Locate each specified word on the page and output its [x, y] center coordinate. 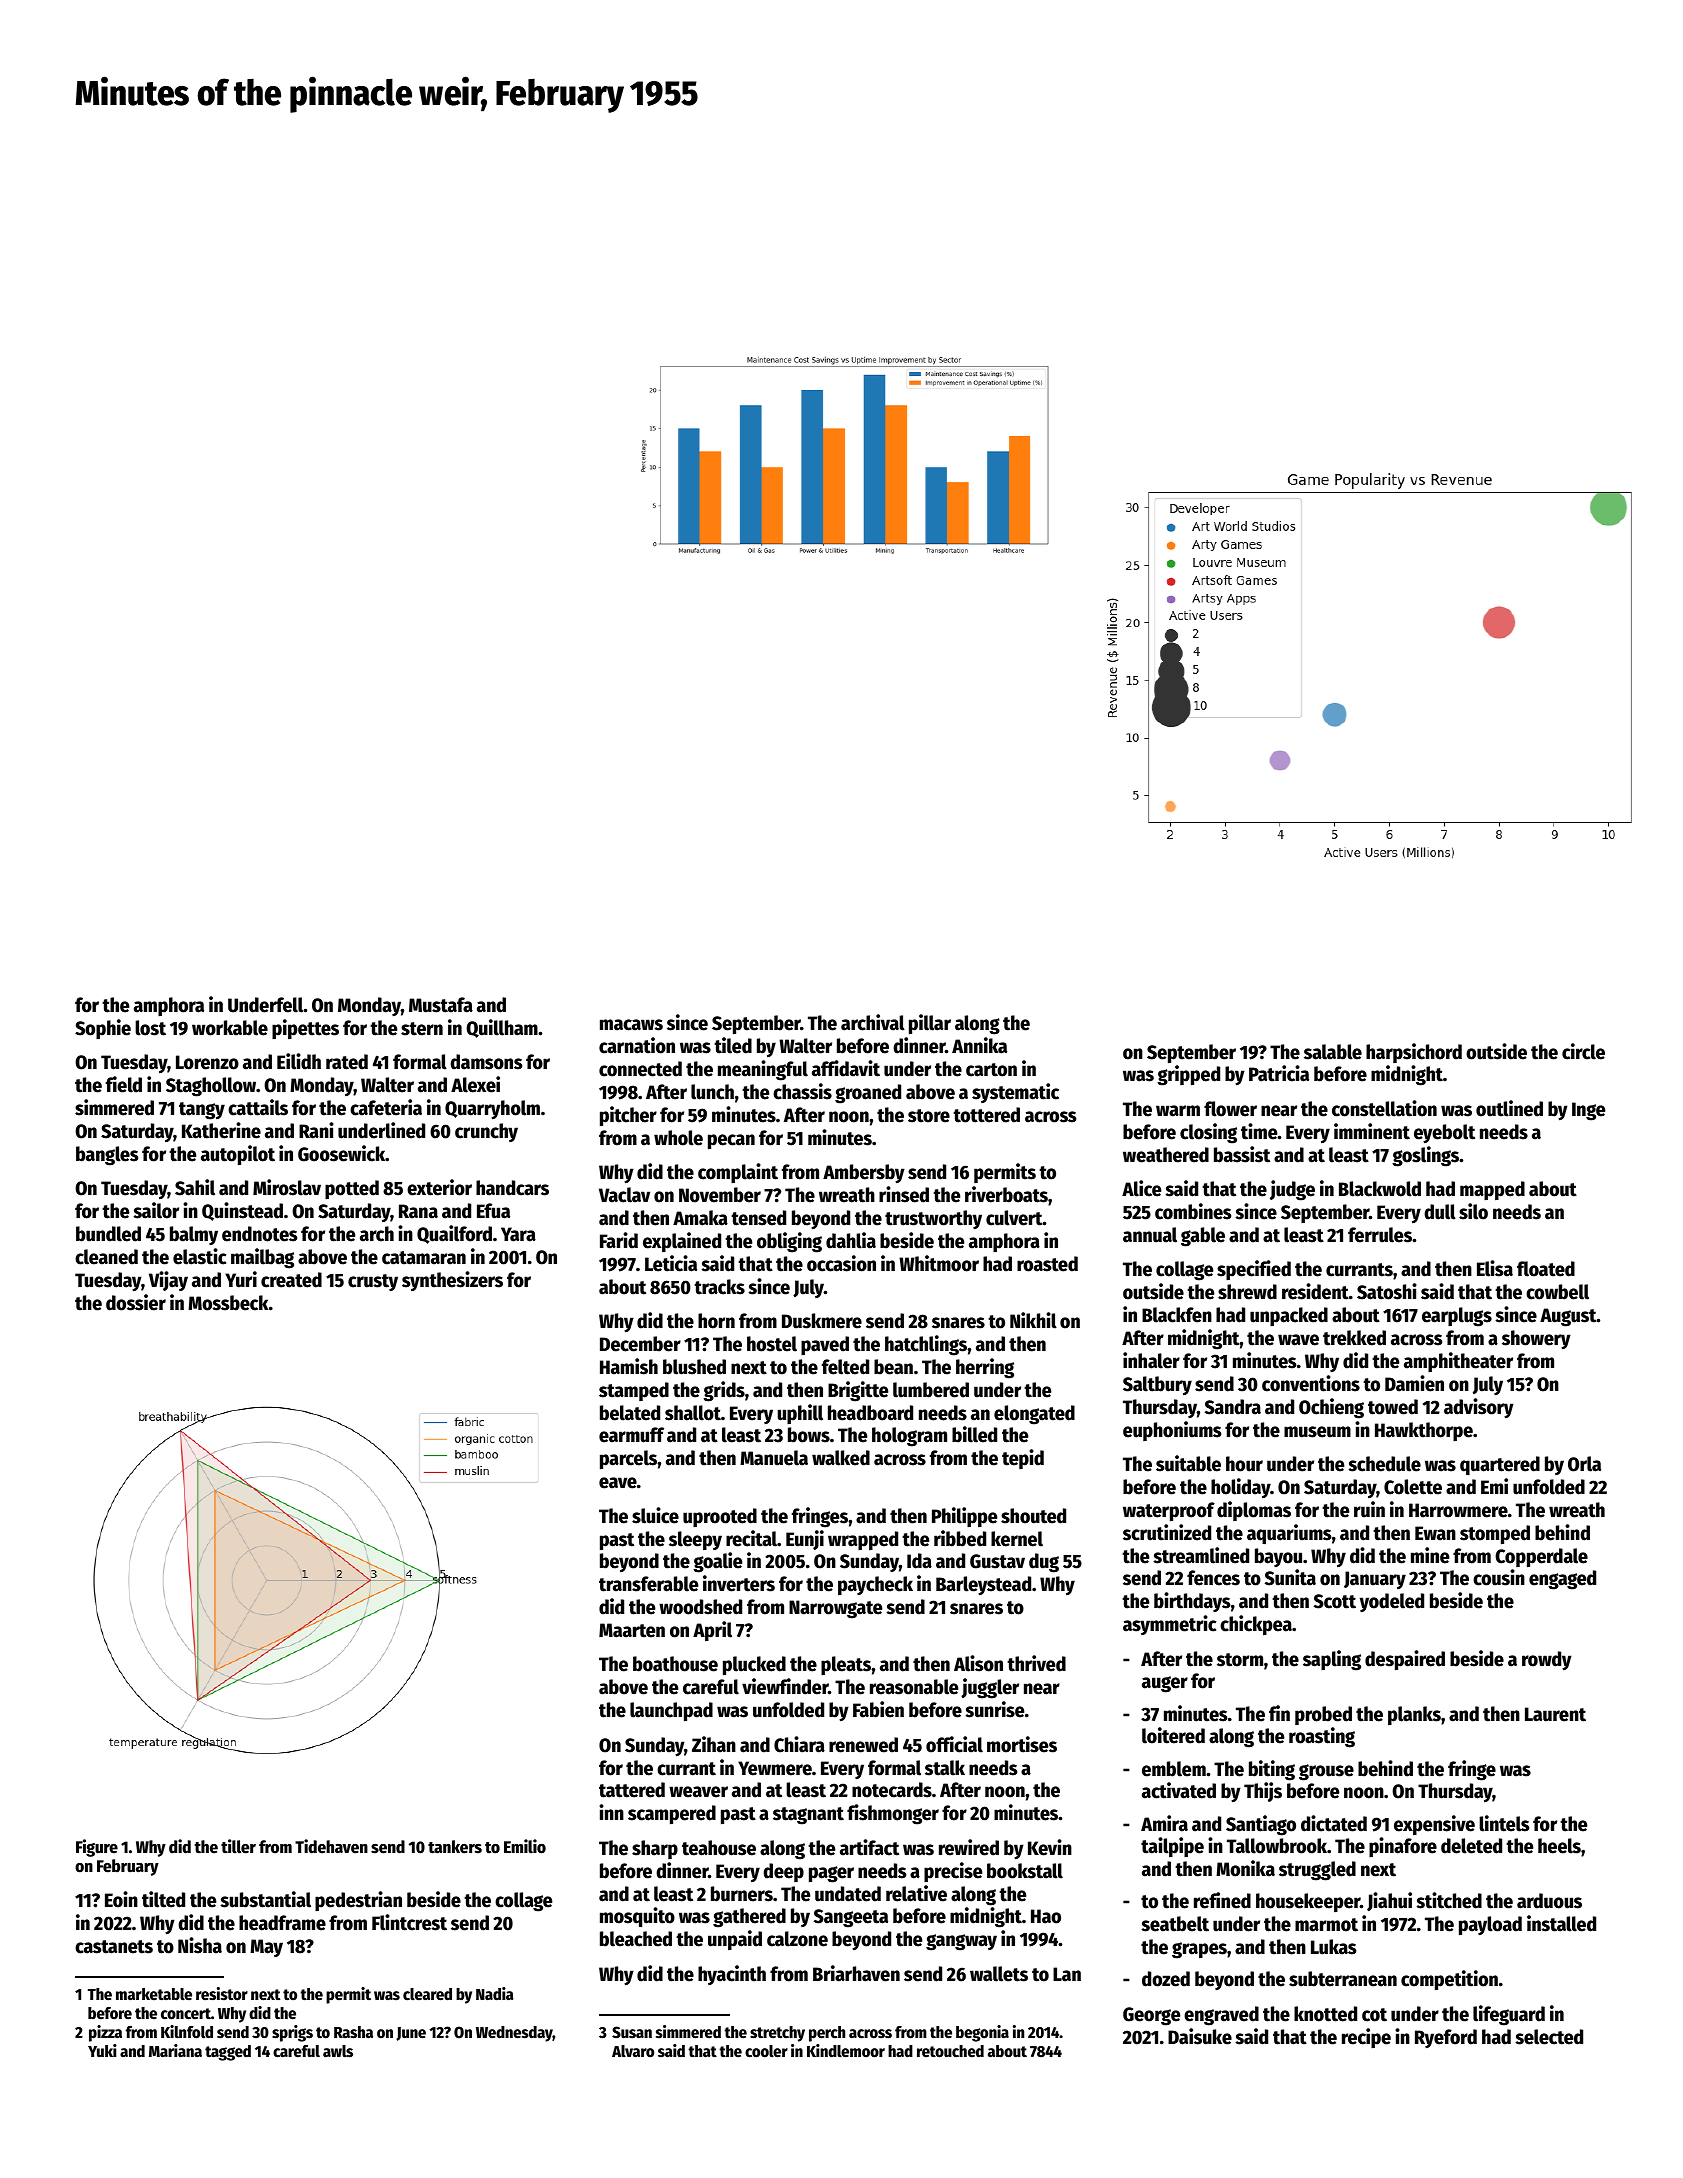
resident [1315, 1291]
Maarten [632, 1630]
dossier [136, 1302]
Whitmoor [939, 1263]
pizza [105, 2033]
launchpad [671, 1711]
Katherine [221, 1130]
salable [1333, 1052]
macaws [631, 1025]
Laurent [1555, 1714]
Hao [1046, 1916]
